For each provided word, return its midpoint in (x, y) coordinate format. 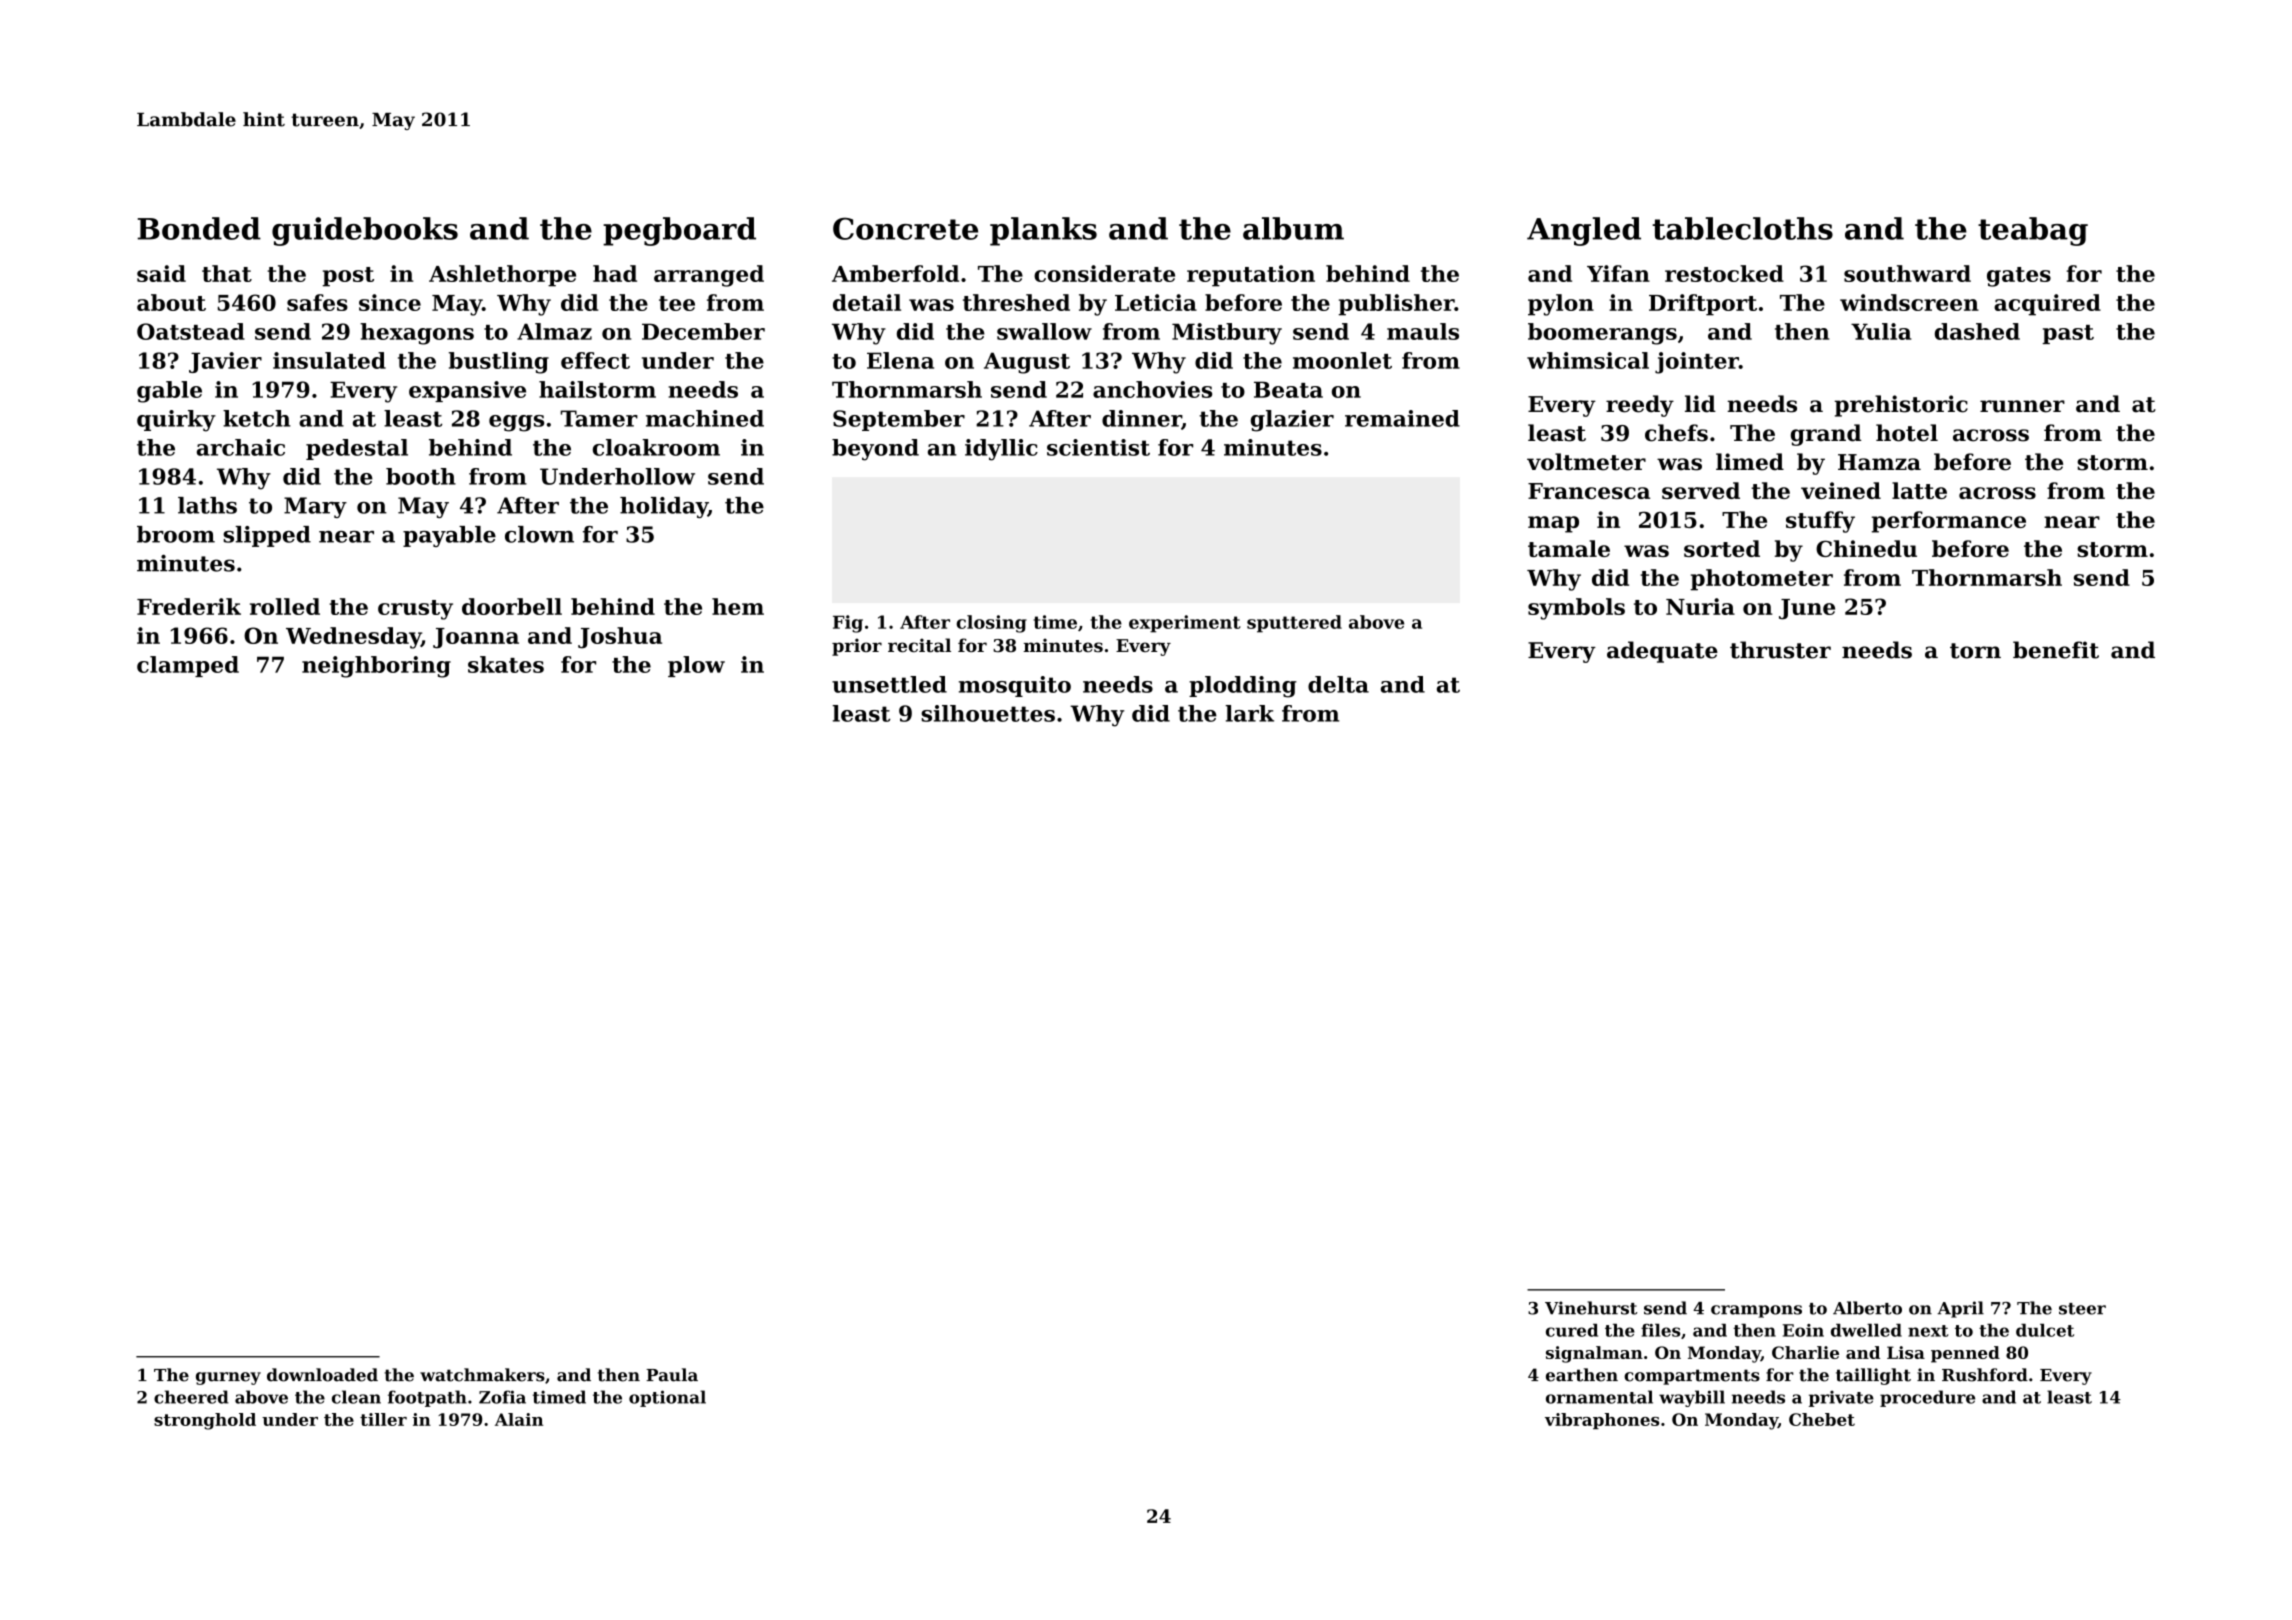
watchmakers (482, 1375)
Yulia (1881, 331)
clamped (188, 666)
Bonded (199, 228)
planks (1043, 231)
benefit (2056, 650)
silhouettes (988, 713)
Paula (672, 1375)
